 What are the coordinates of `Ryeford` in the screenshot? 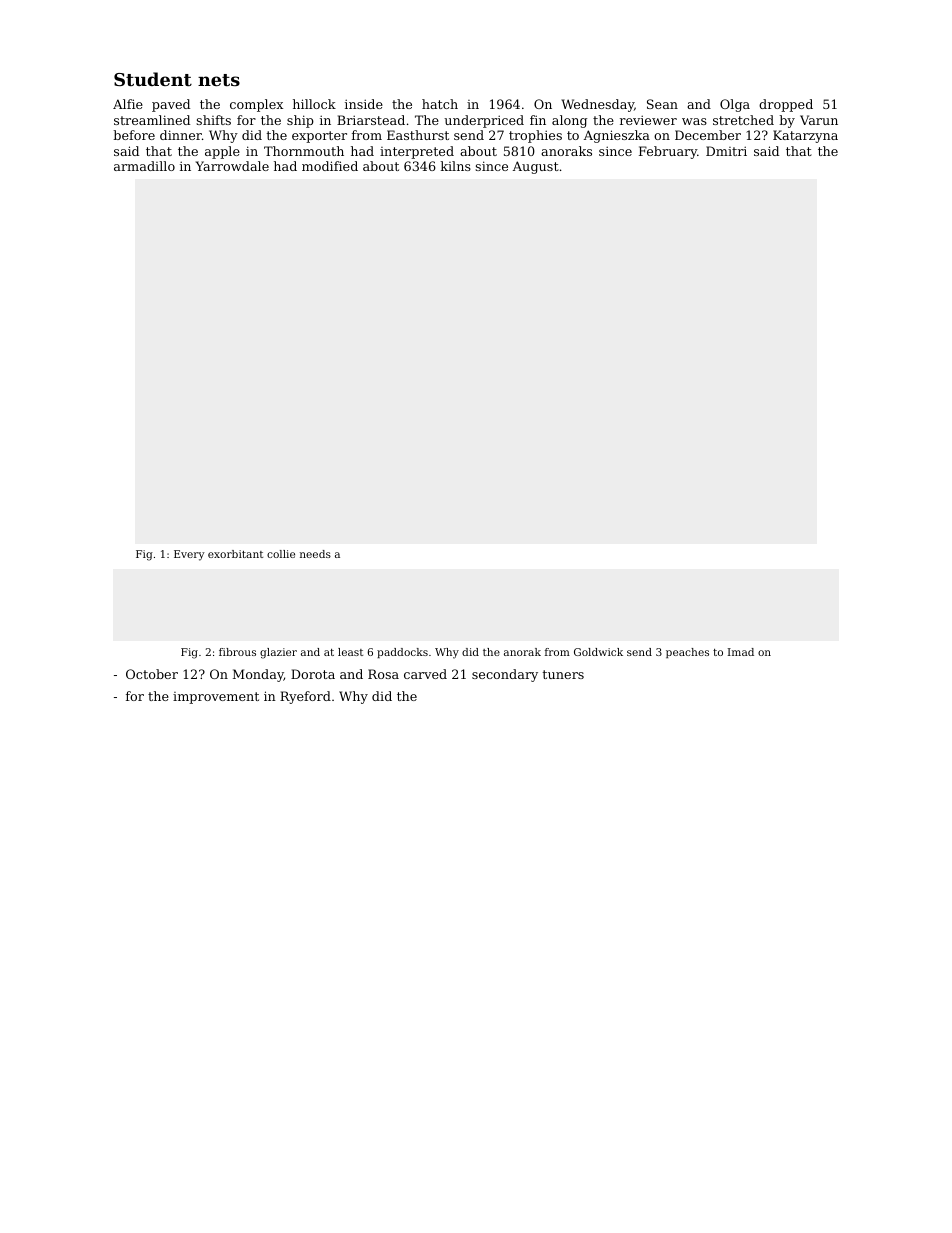 It's located at (305, 697).
